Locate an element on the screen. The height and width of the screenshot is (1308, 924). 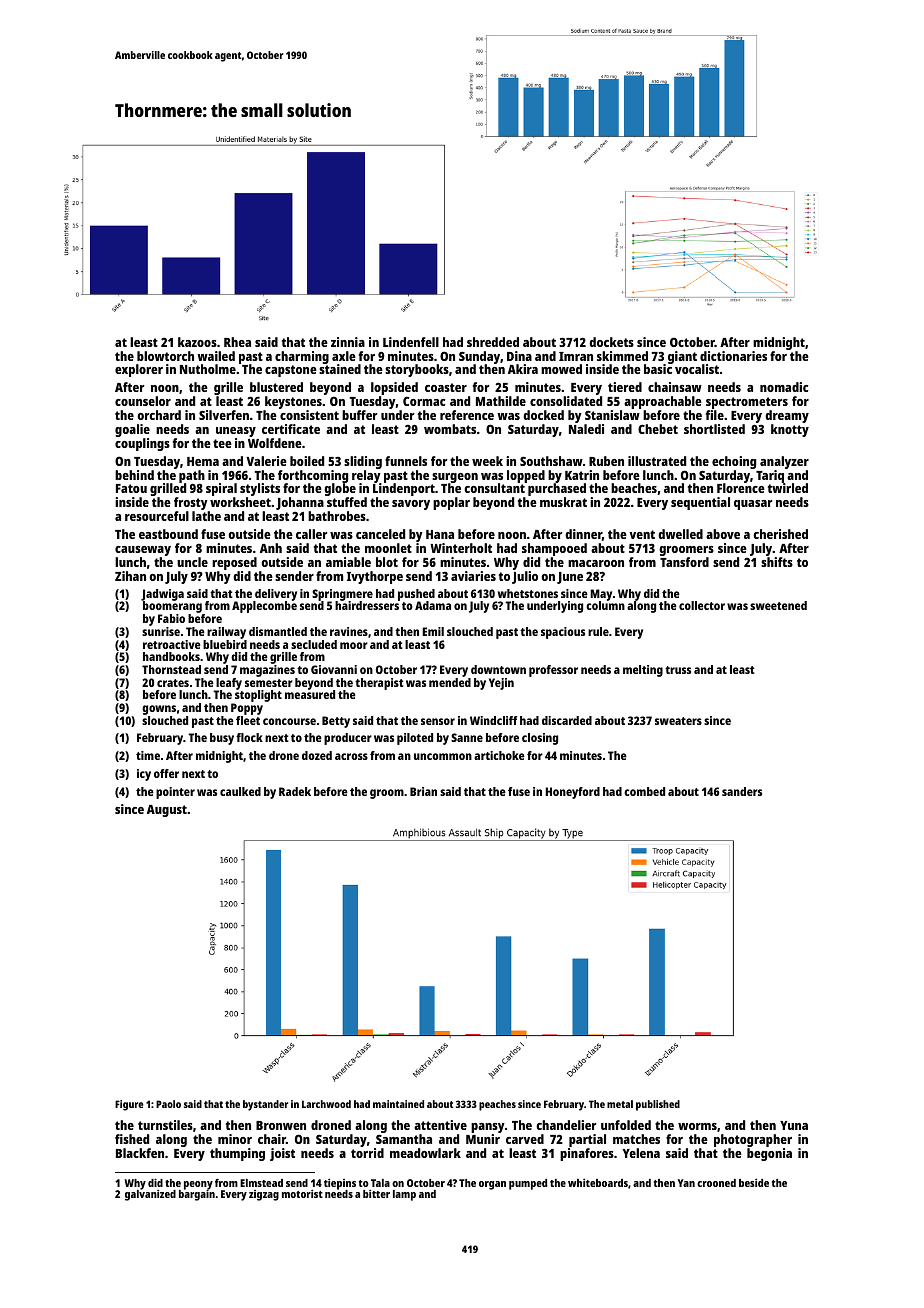
certificate is located at coordinates (291, 429).
